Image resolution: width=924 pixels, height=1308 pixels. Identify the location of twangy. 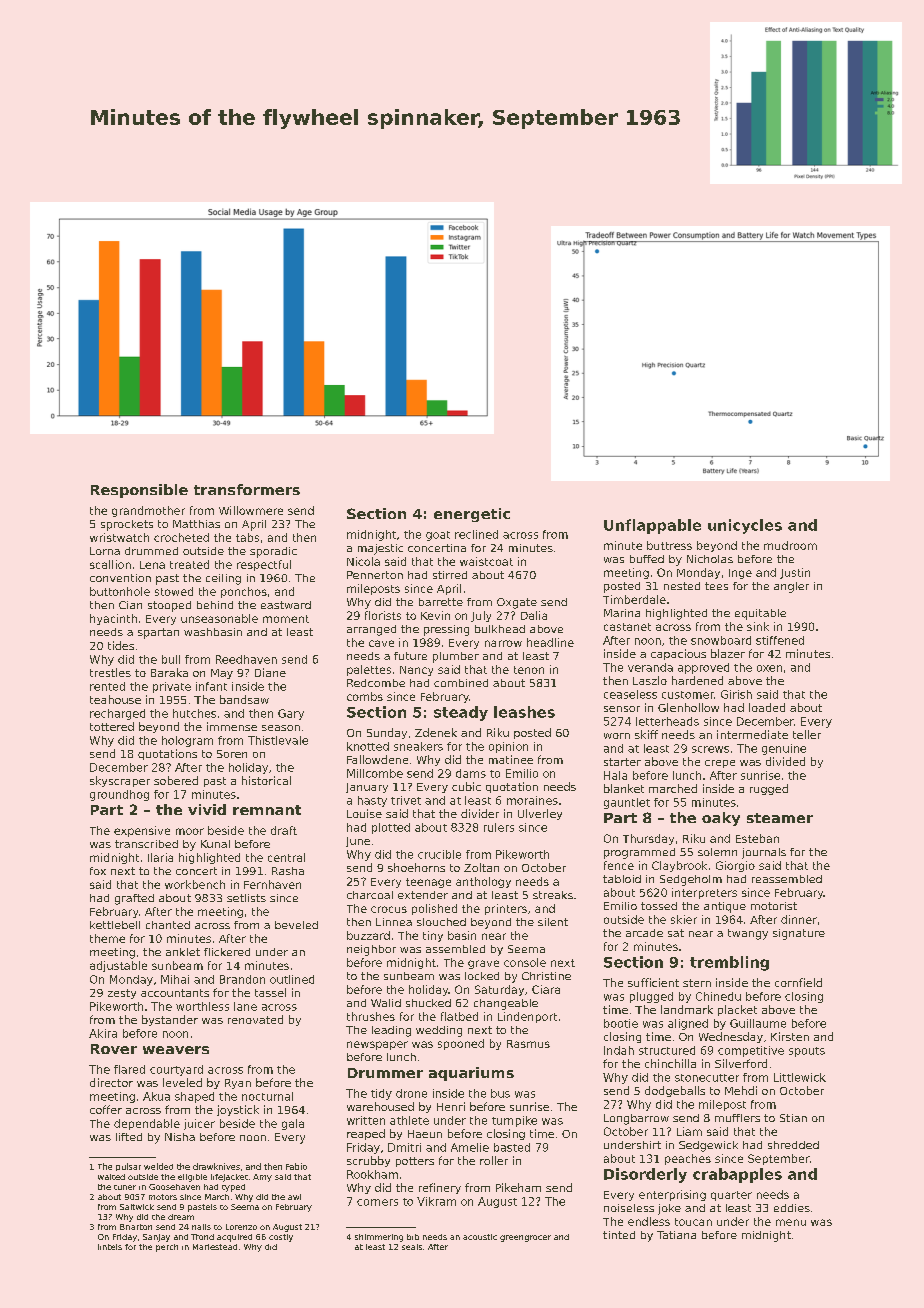
(748, 934).
